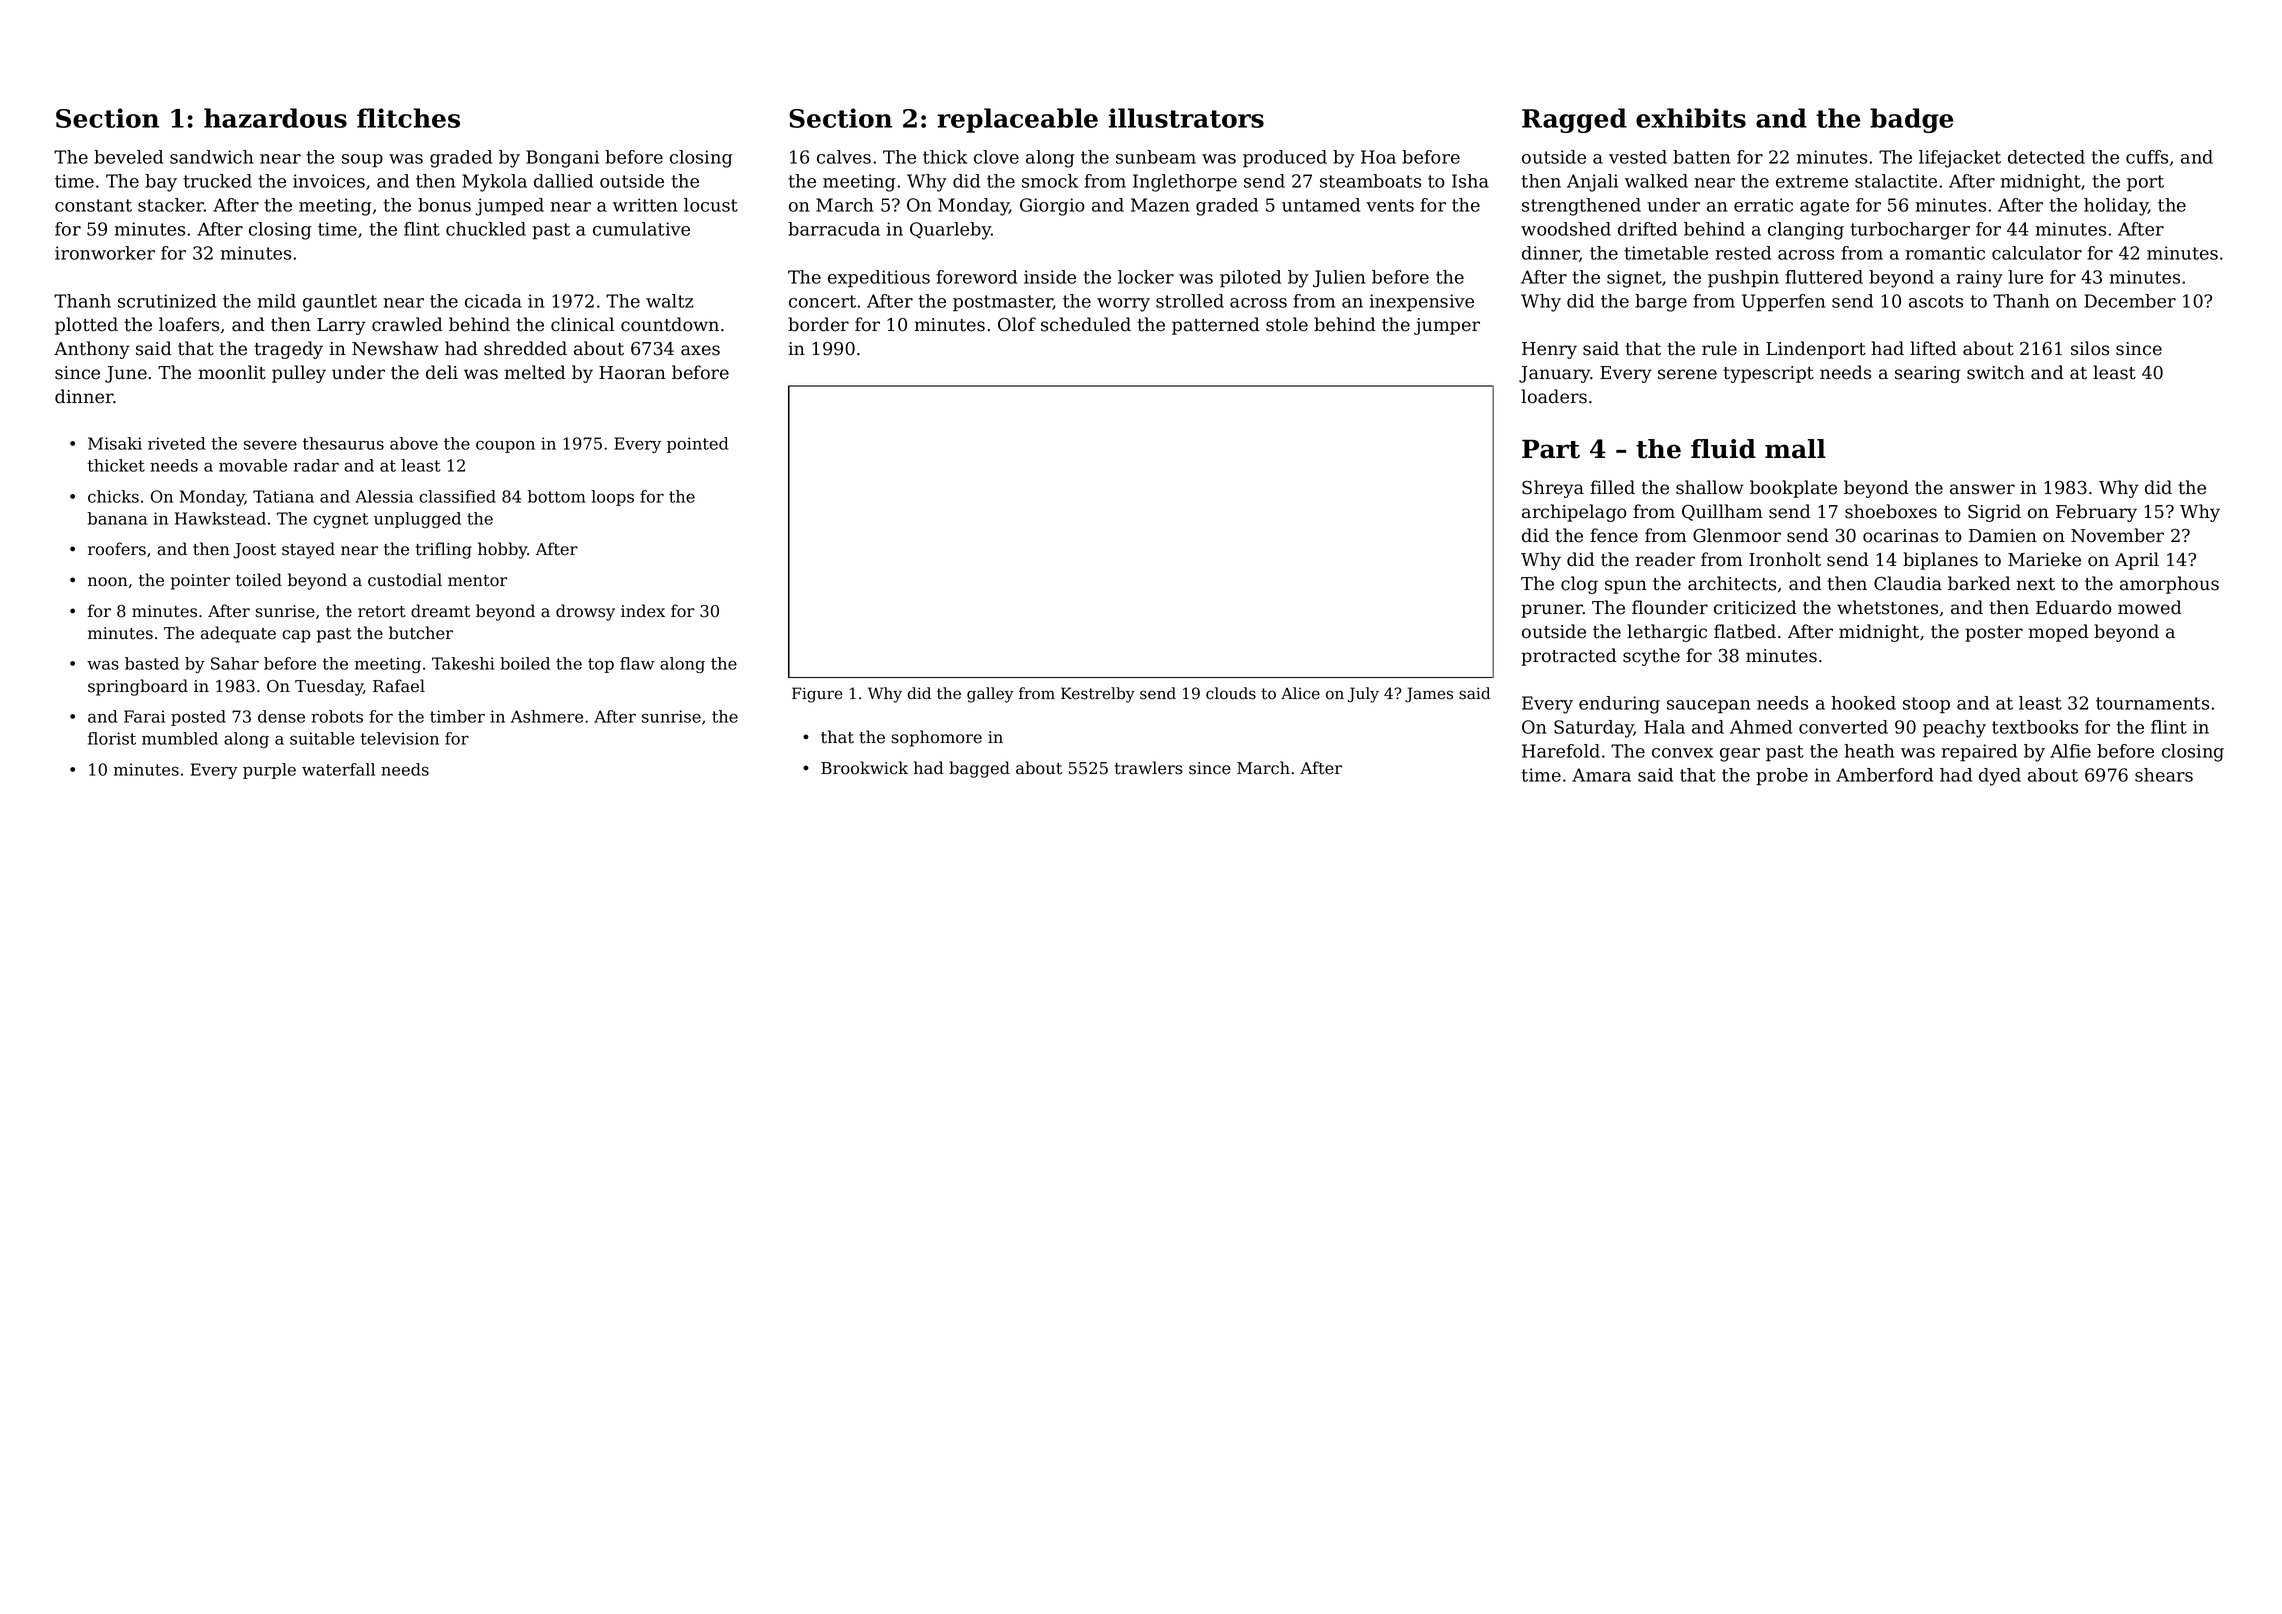  Describe the element at coordinates (1665, 559) in the document. I see `reader` at that location.
